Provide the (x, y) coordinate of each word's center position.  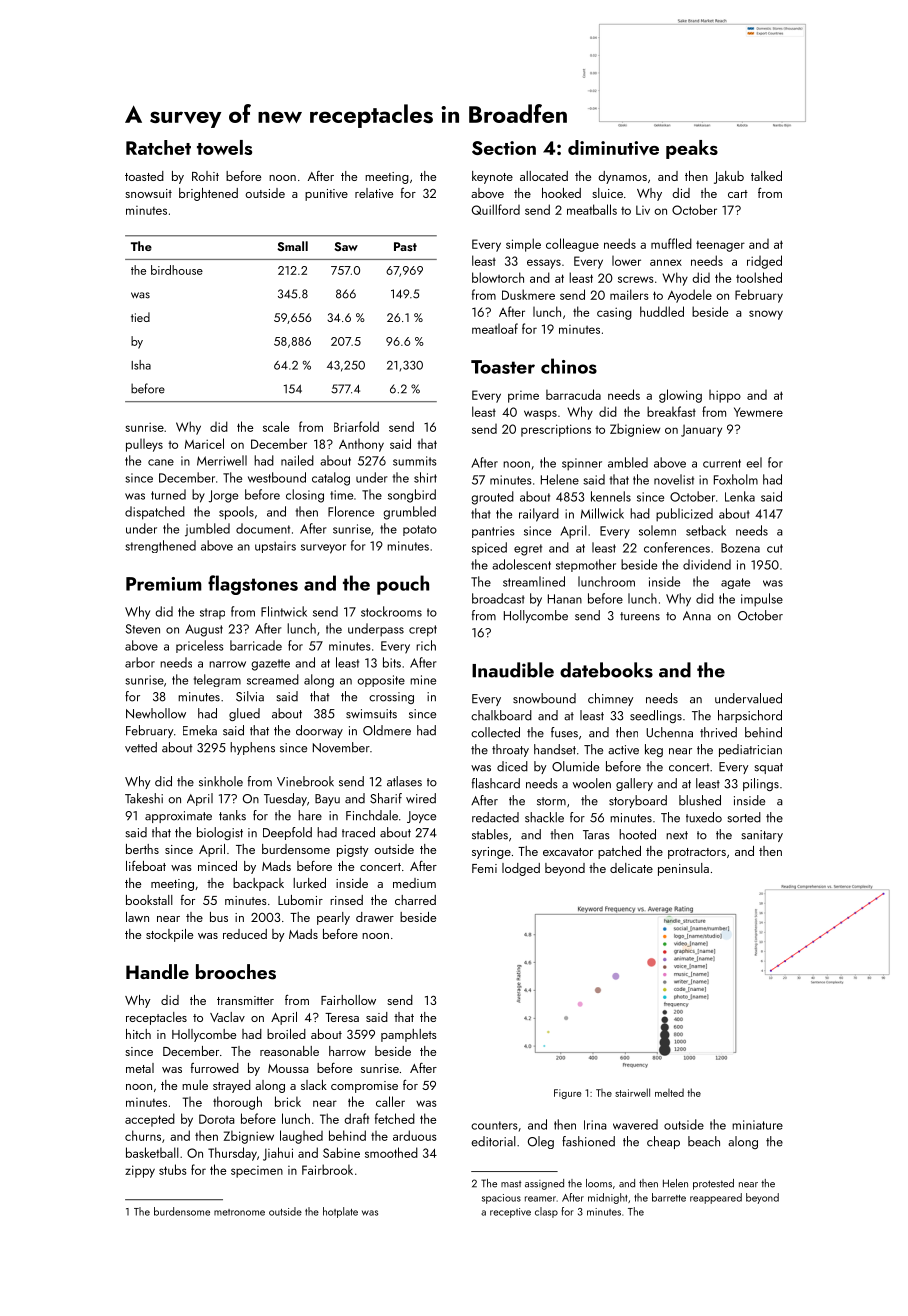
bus (219, 917)
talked (766, 176)
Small (292, 246)
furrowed (215, 1068)
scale (276, 426)
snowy (766, 315)
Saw (346, 246)
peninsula (683, 869)
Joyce (421, 817)
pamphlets (409, 1035)
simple (523, 245)
